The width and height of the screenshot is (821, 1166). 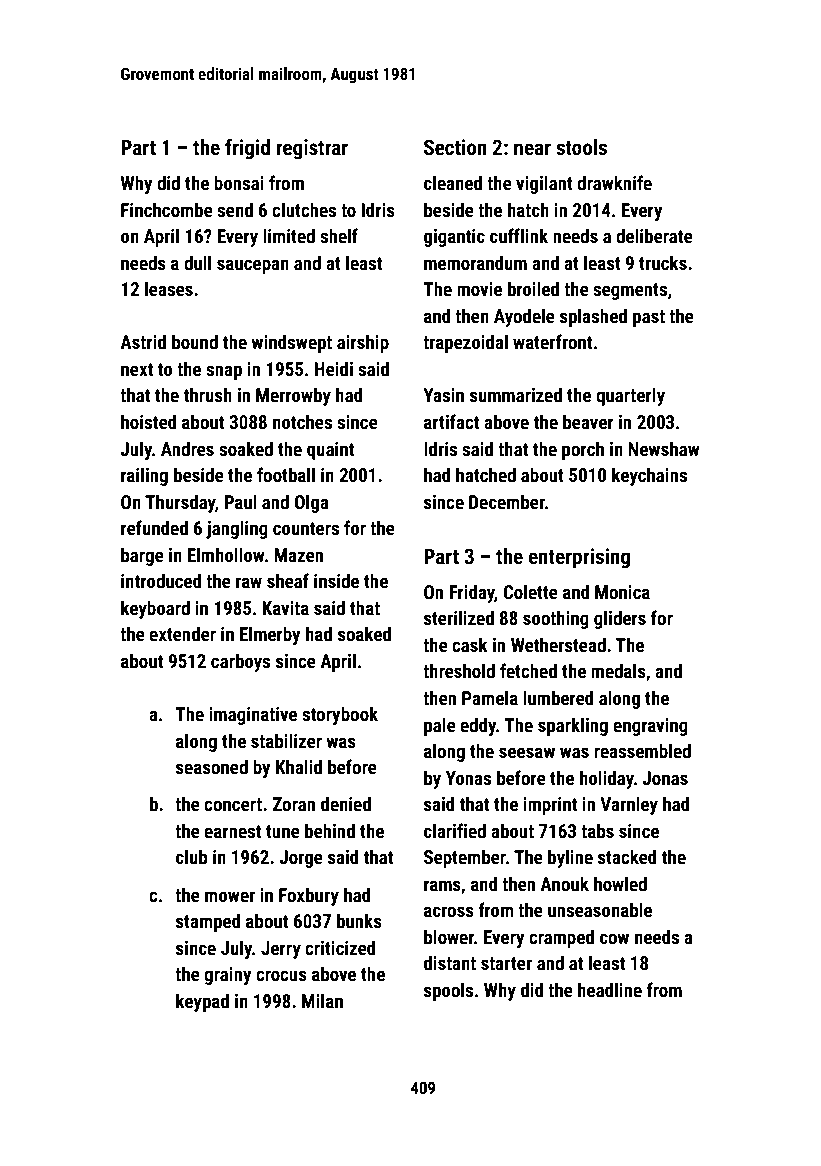 What do you see at coordinates (552, 341) in the screenshot?
I see `waterfront` at bounding box center [552, 341].
